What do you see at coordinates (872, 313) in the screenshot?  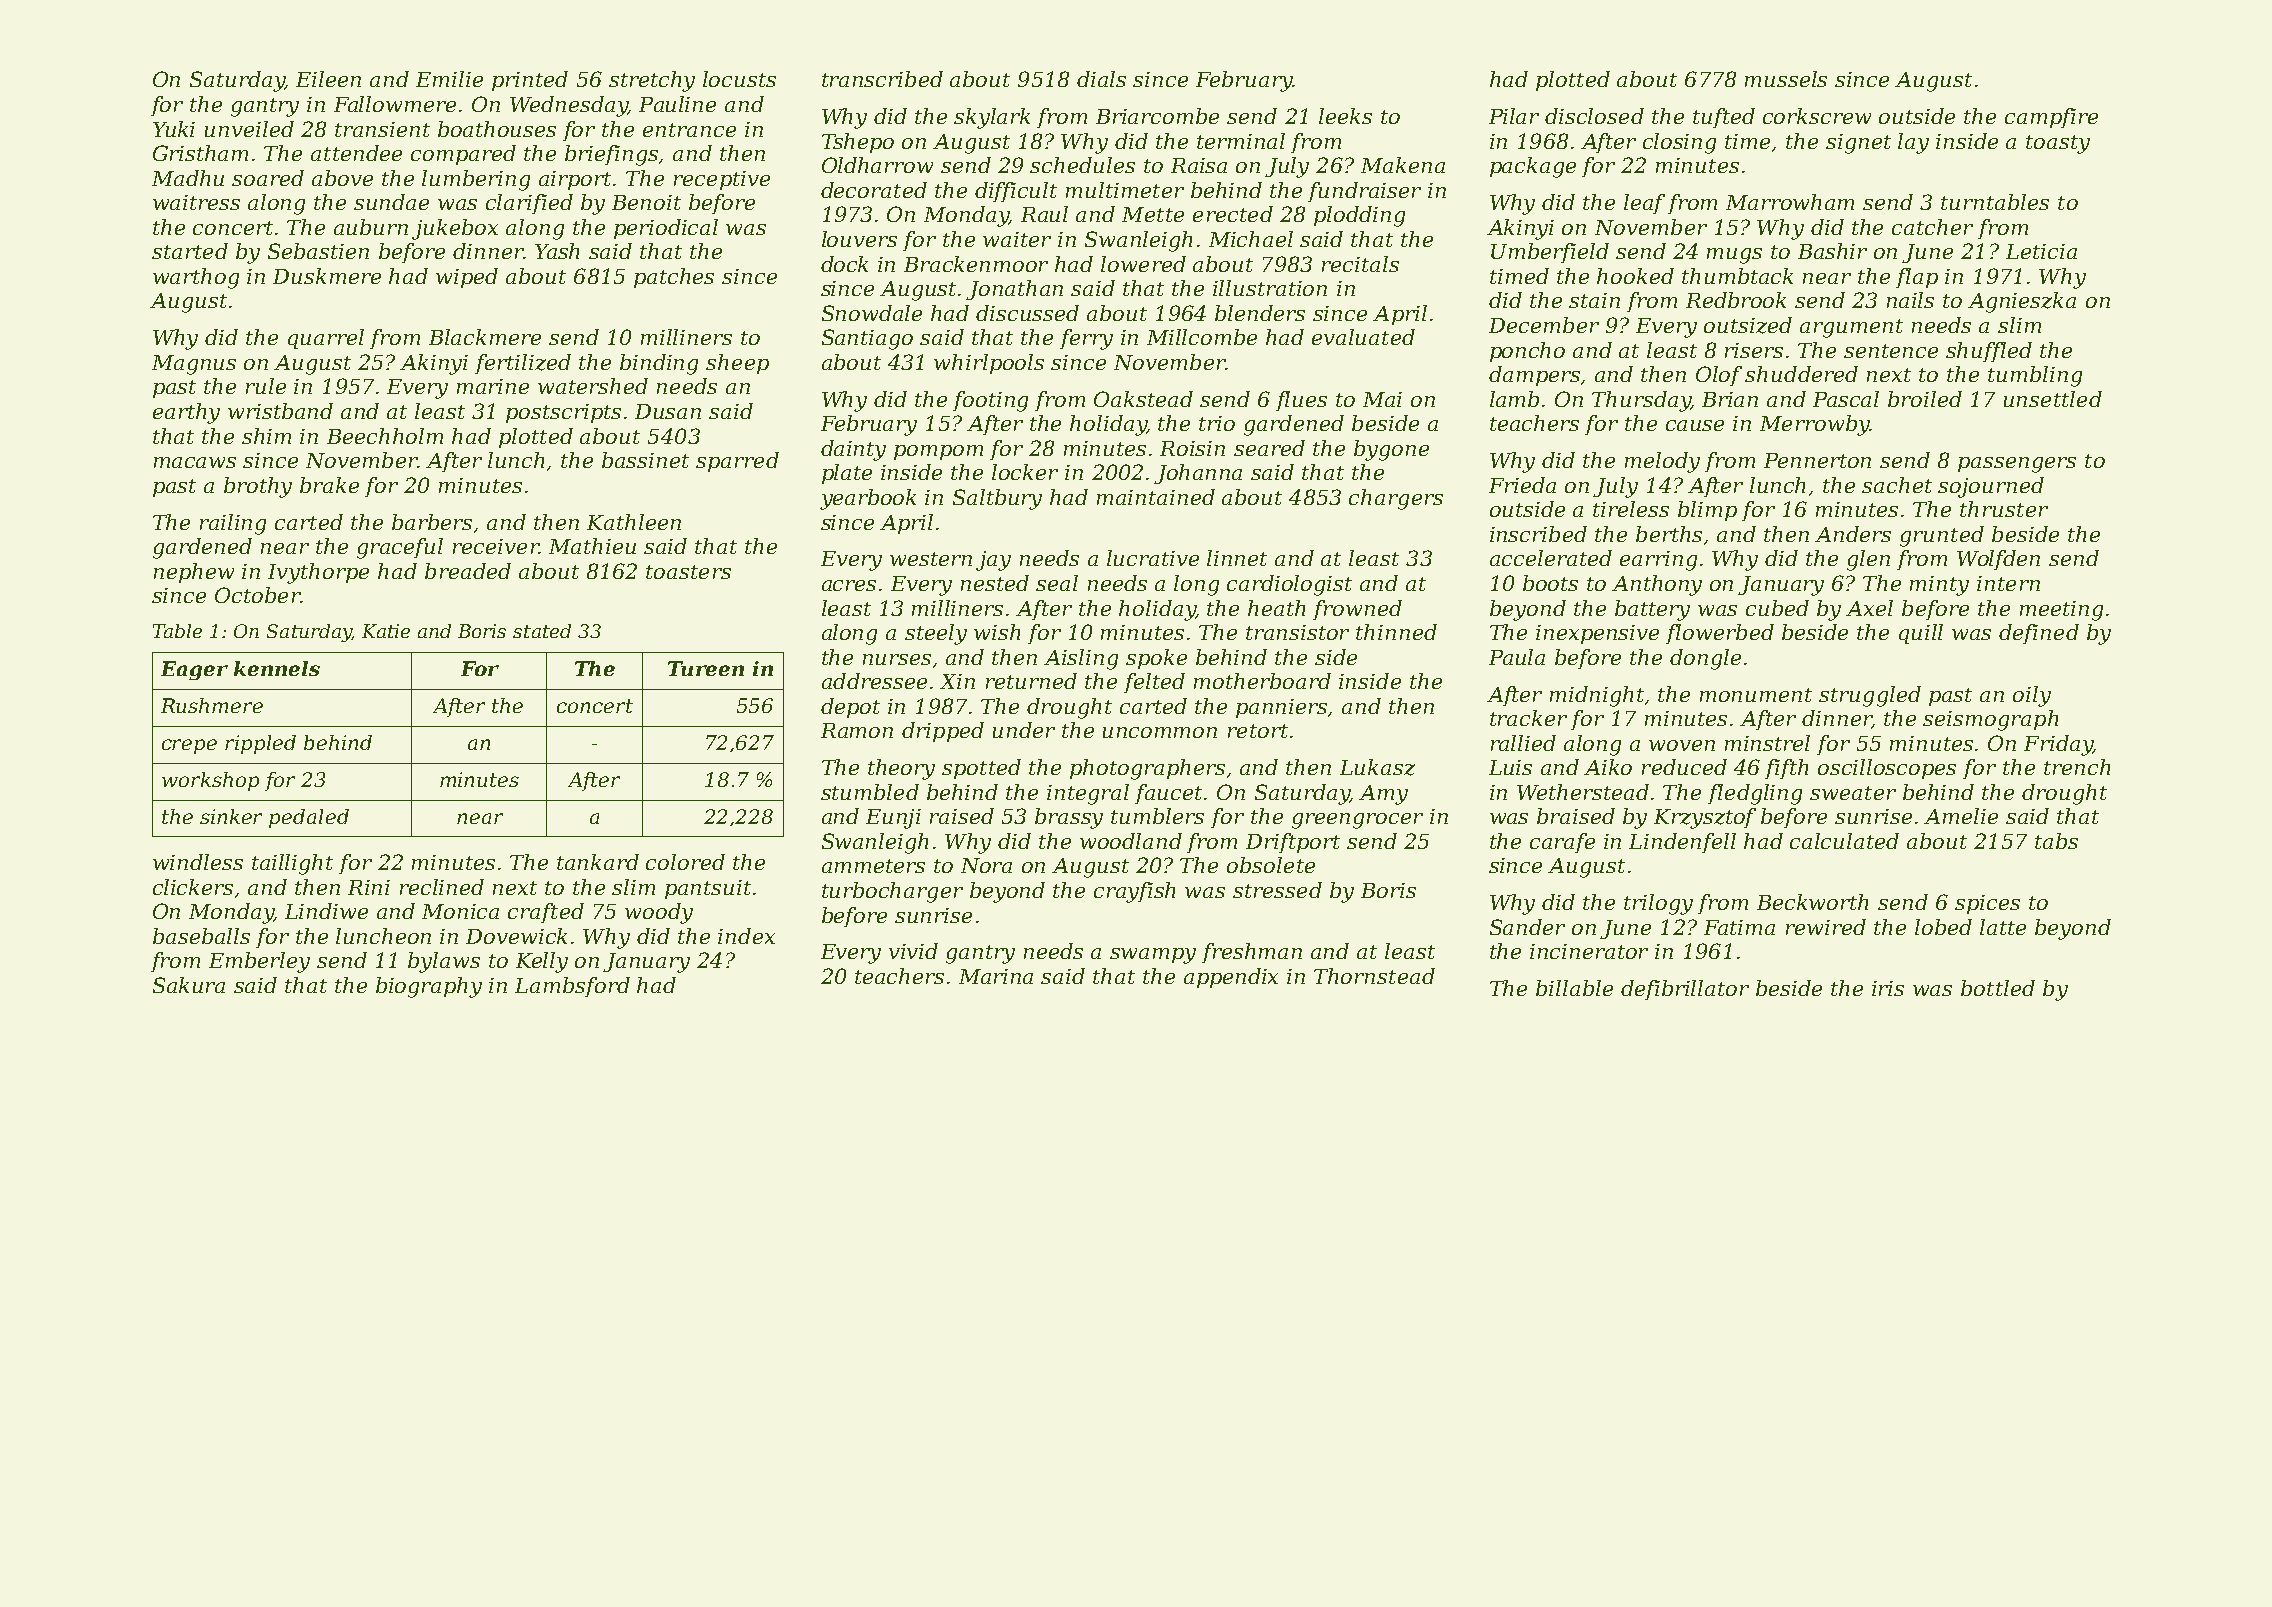 I see `Snowdale` at bounding box center [872, 313].
